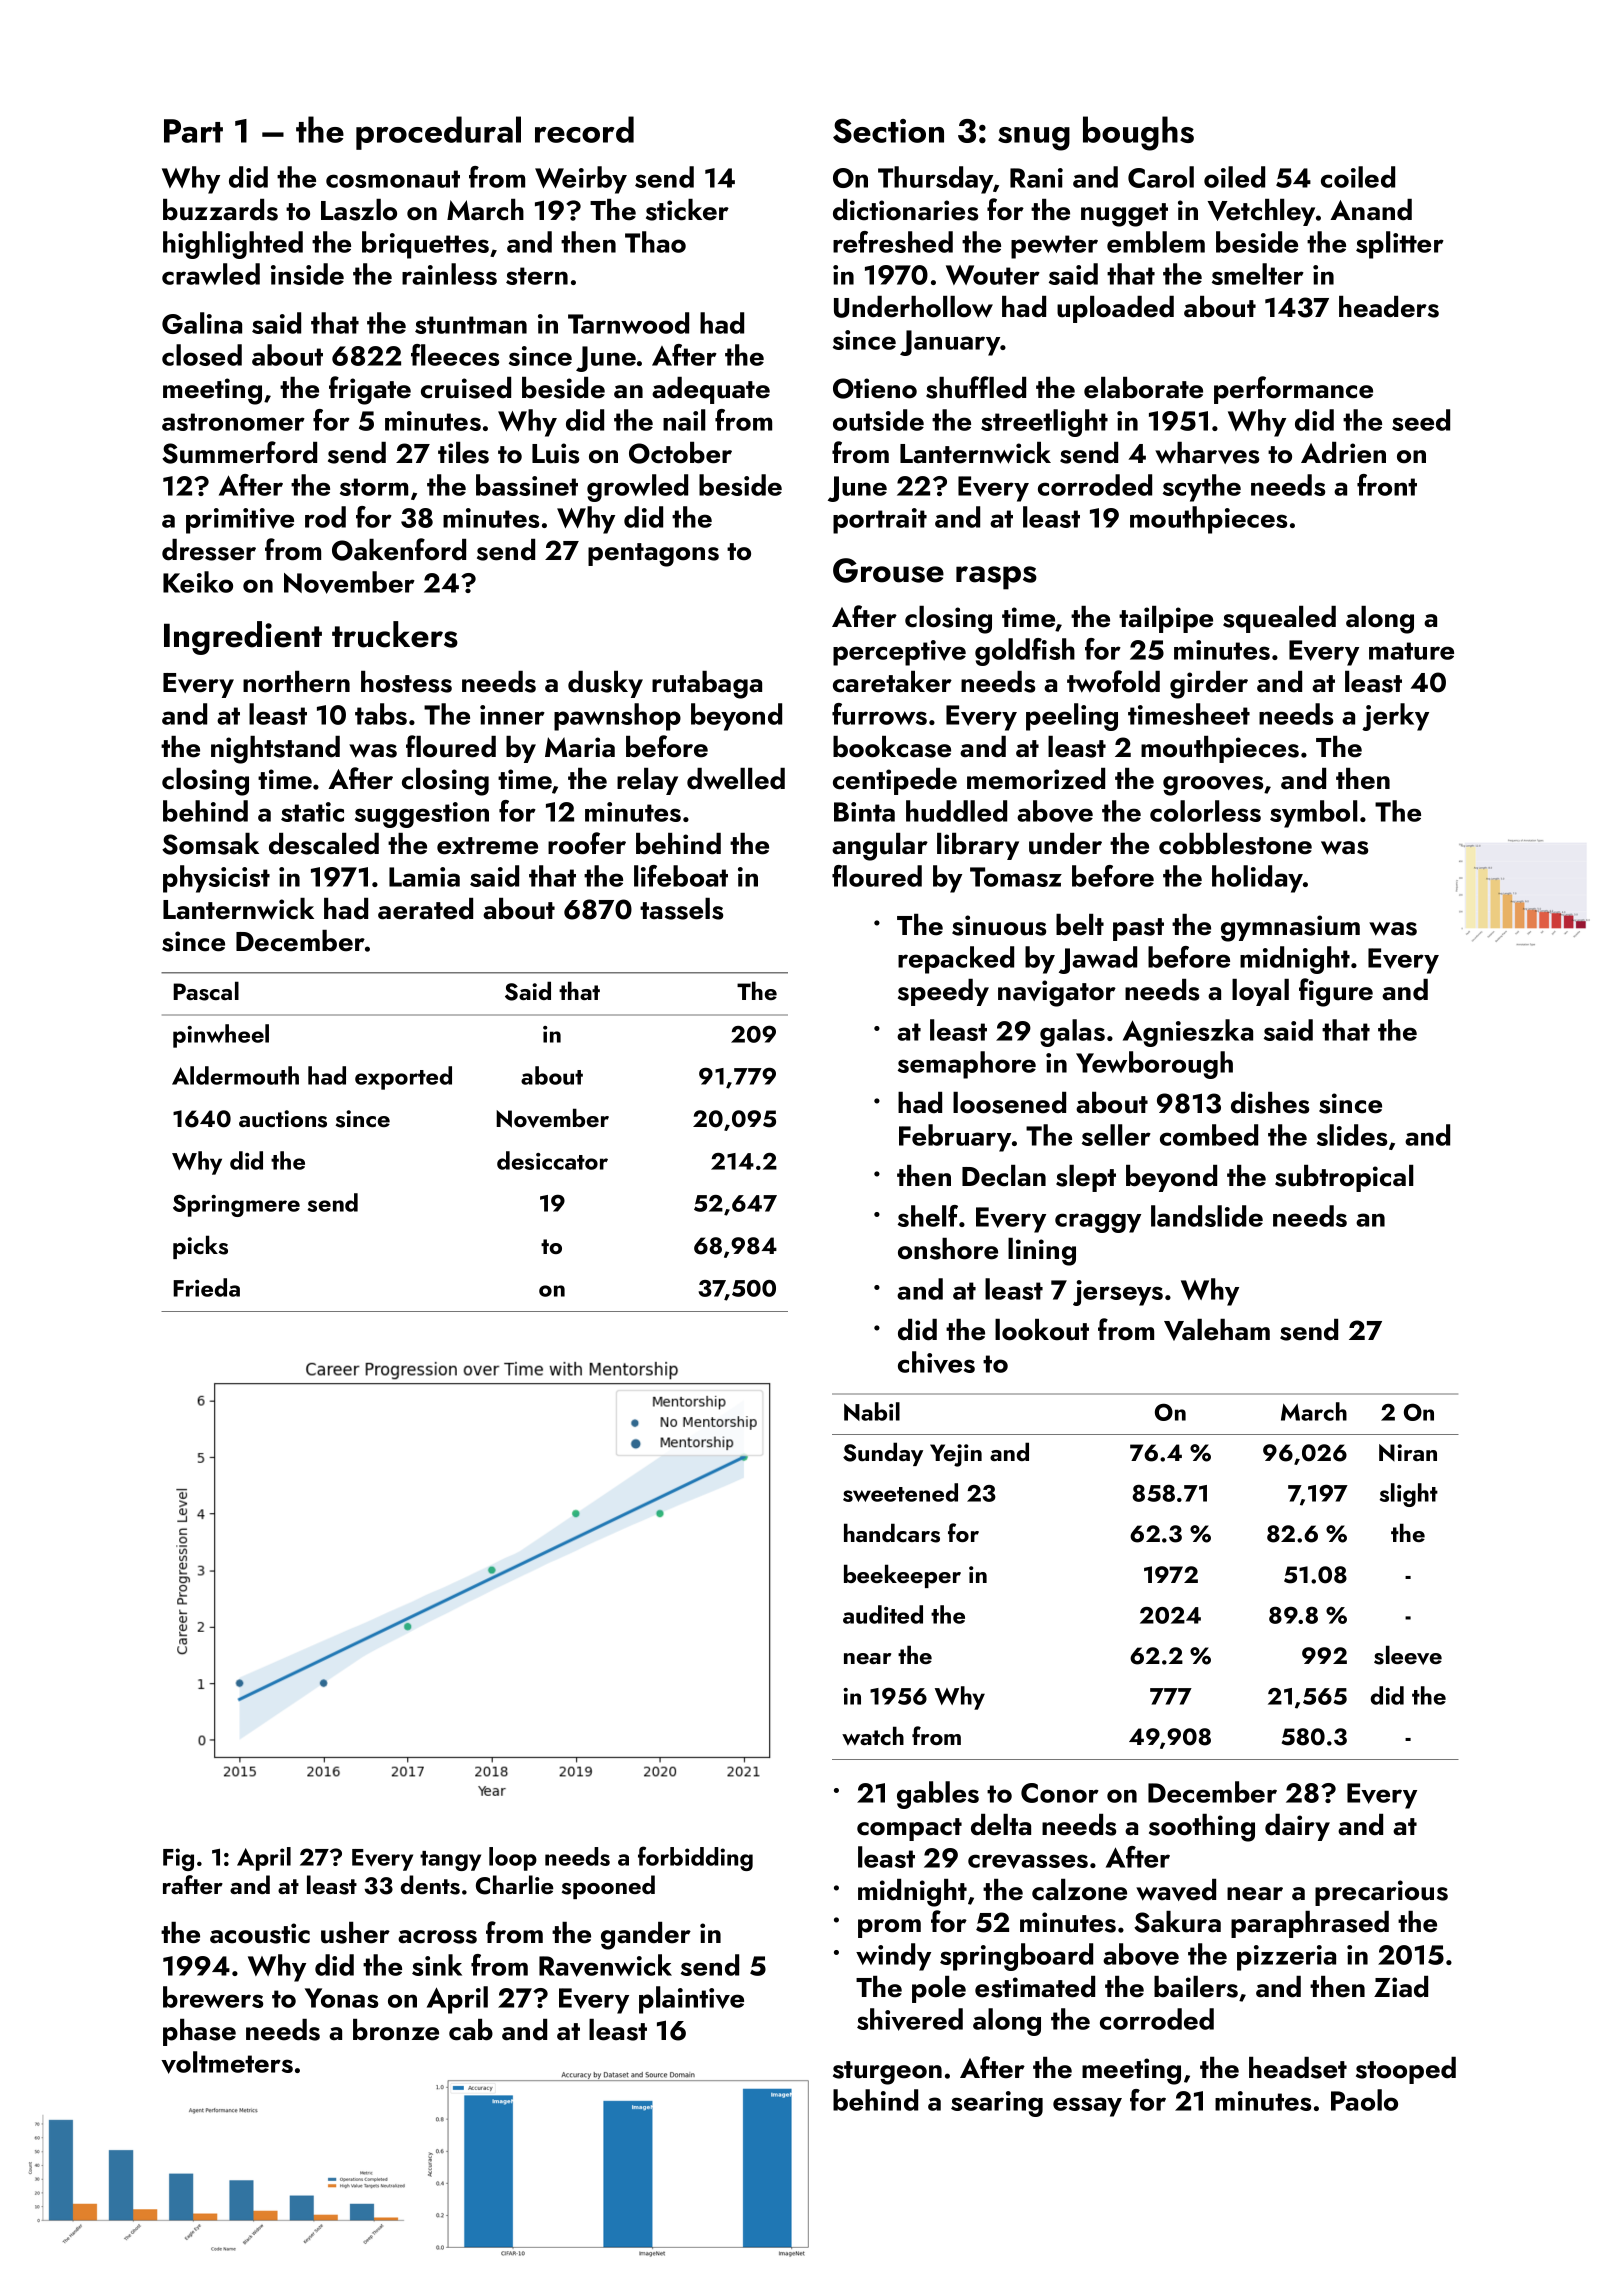 This page has height=2292, width=1620. Describe the element at coordinates (260, 1933) in the page. I see `acoustic` at that location.
